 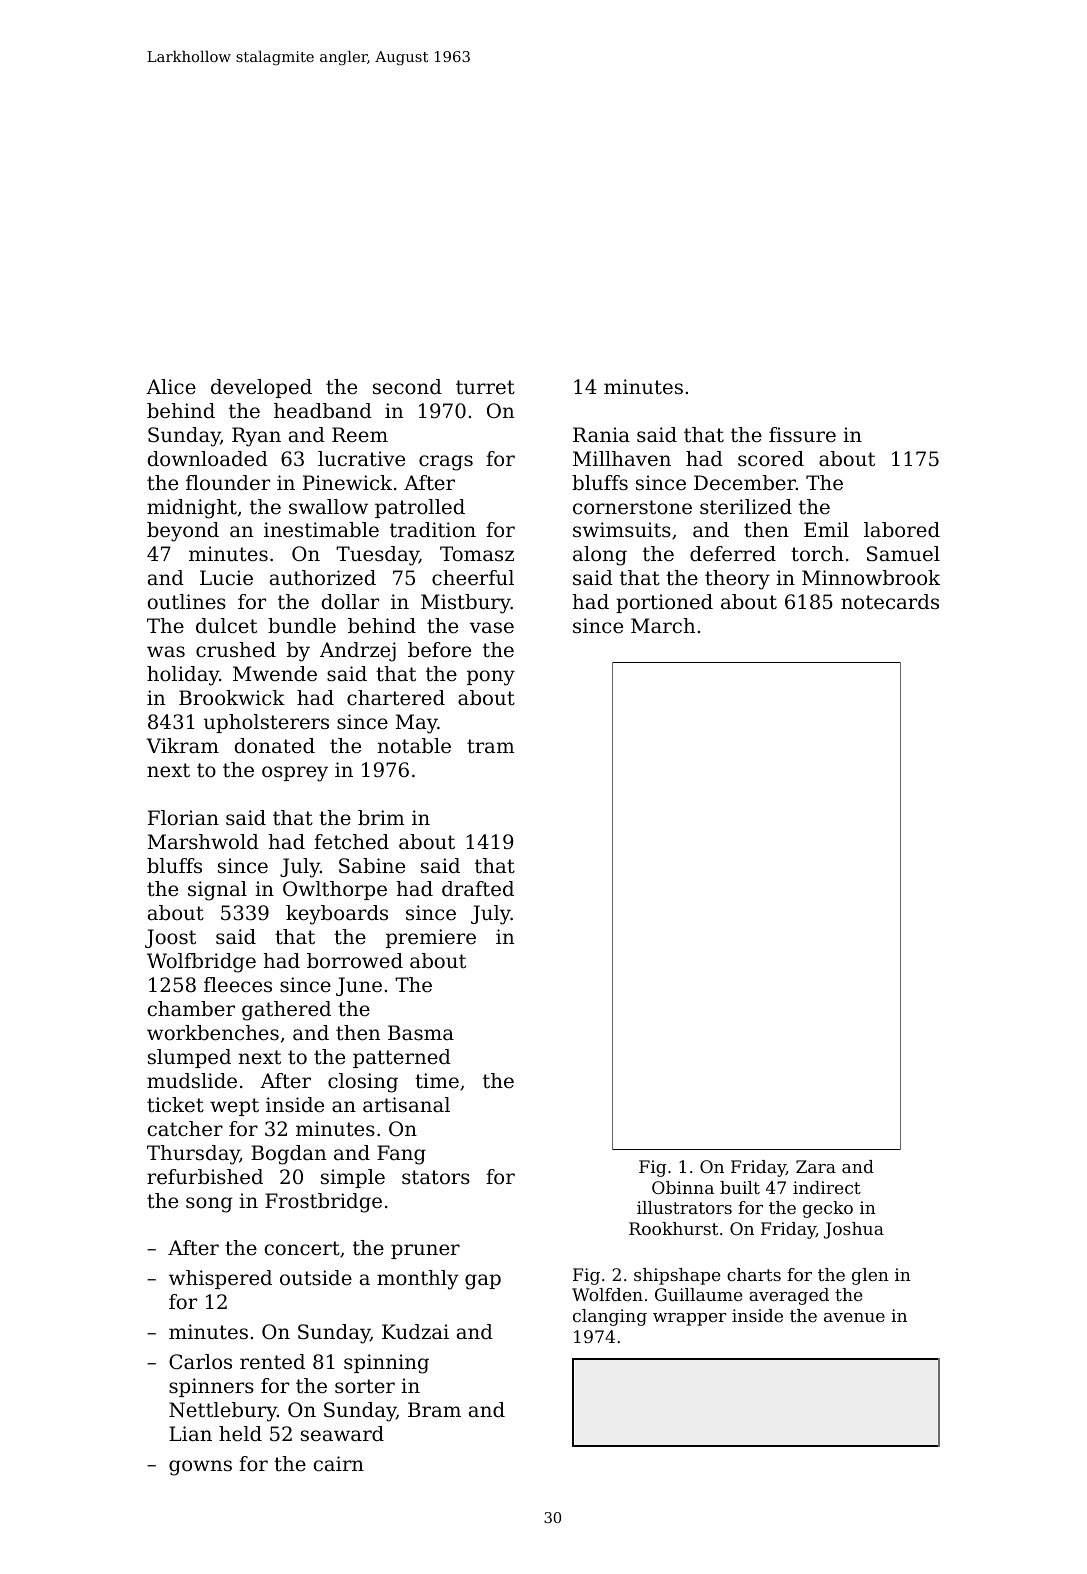 I want to click on held, so click(x=240, y=1434).
